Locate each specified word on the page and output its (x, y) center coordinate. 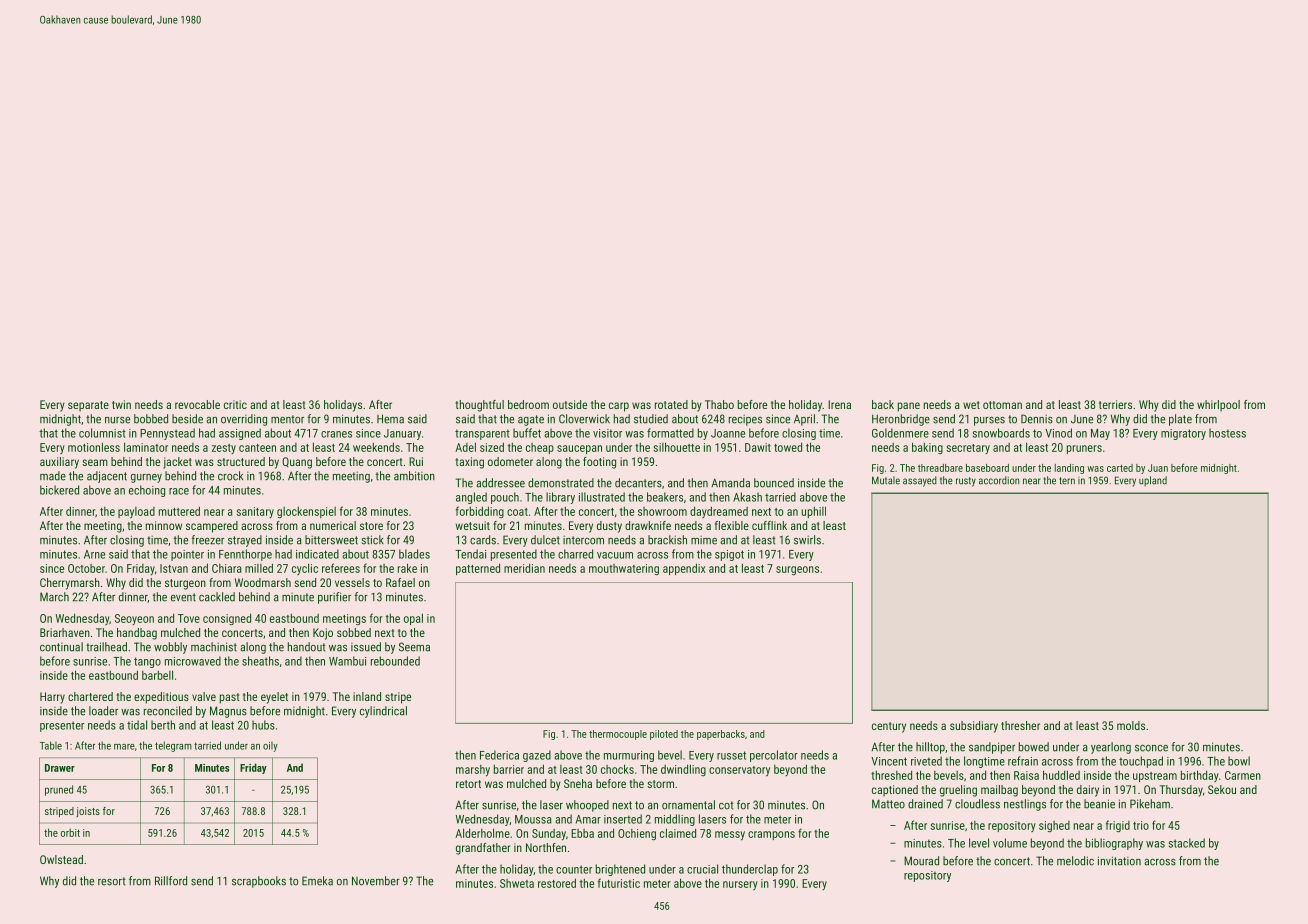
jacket (177, 463)
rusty (966, 482)
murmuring (629, 756)
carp (619, 407)
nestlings (1025, 805)
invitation (1119, 861)
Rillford (171, 881)
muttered (179, 511)
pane (909, 407)
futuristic (619, 883)
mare (124, 747)
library (560, 498)
